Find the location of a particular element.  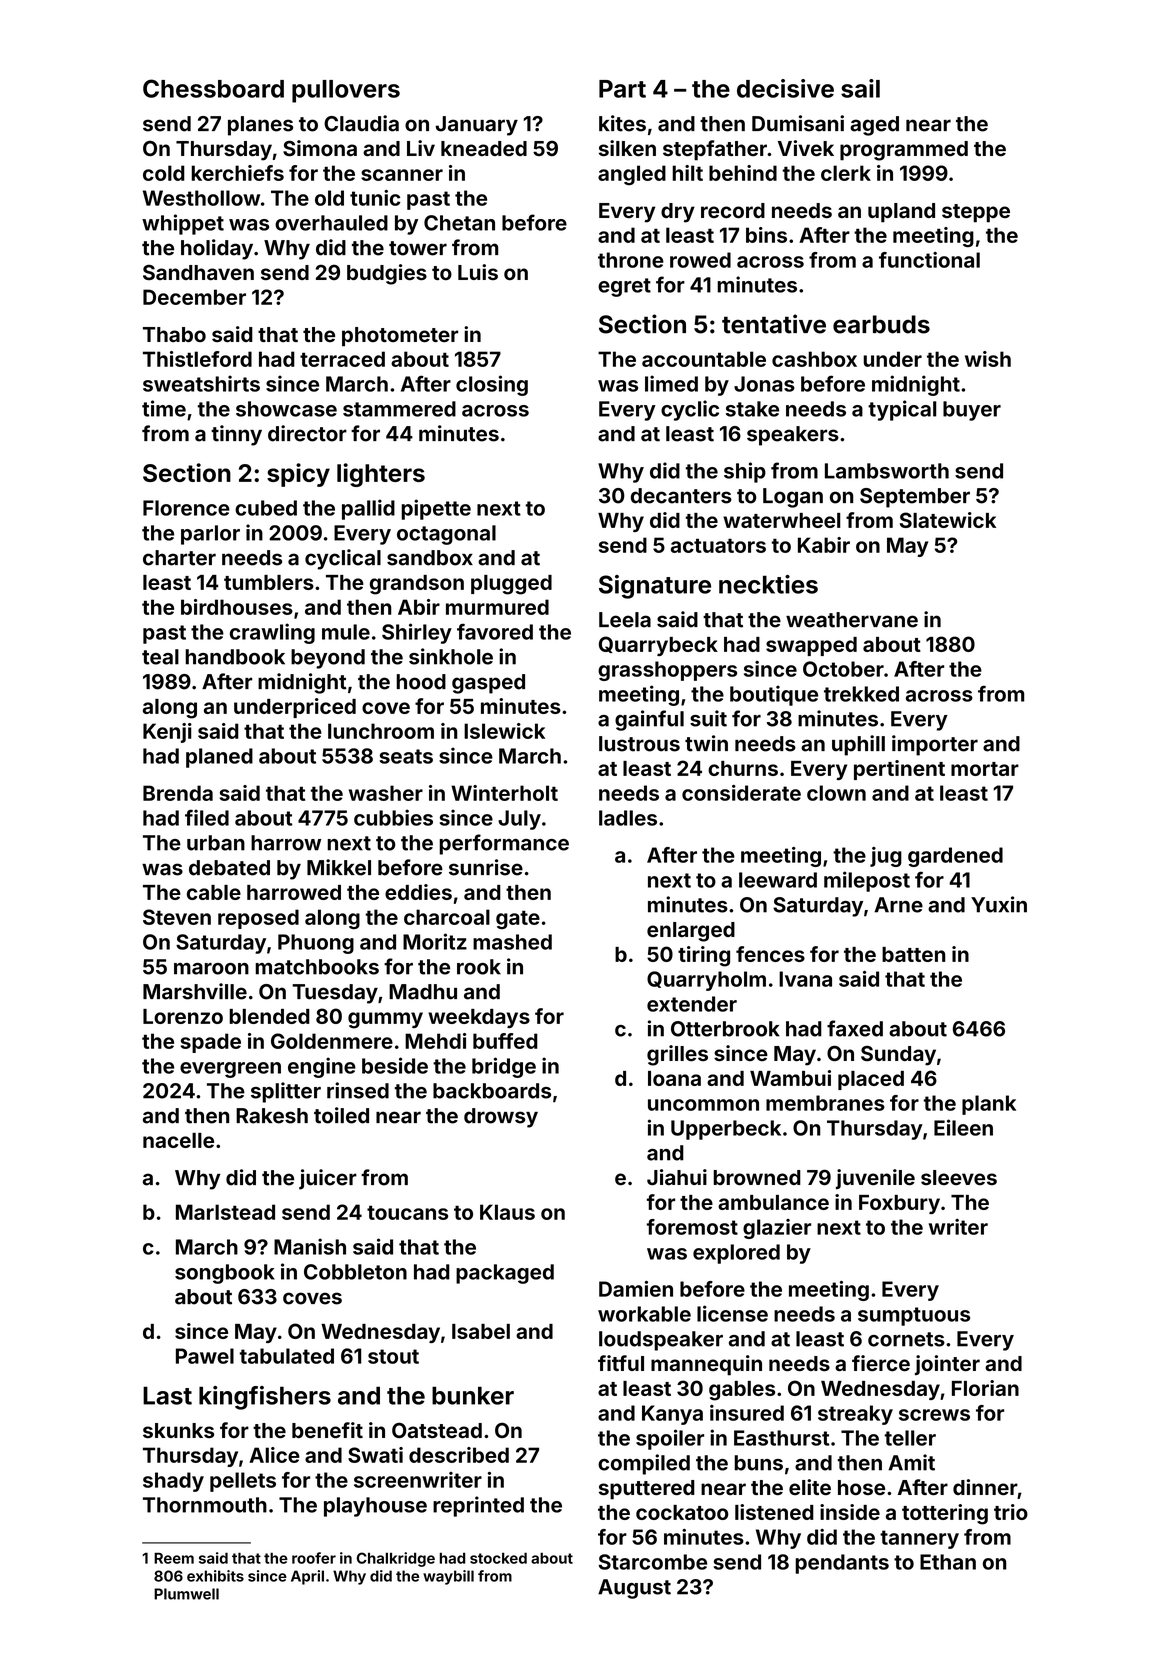

cubbies is located at coordinates (393, 817).
